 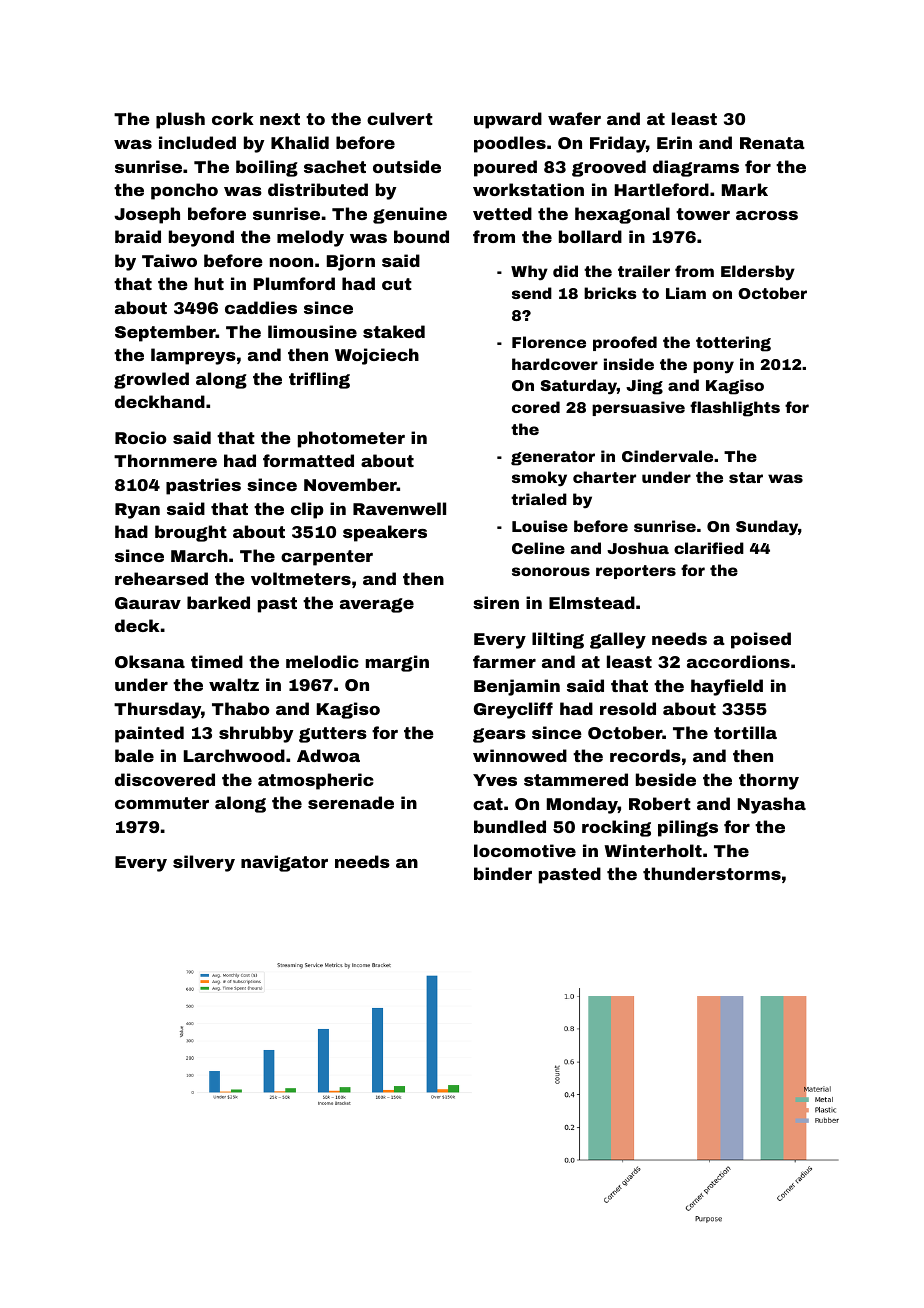 What do you see at coordinates (193, 356) in the document?
I see `lampreys` at bounding box center [193, 356].
